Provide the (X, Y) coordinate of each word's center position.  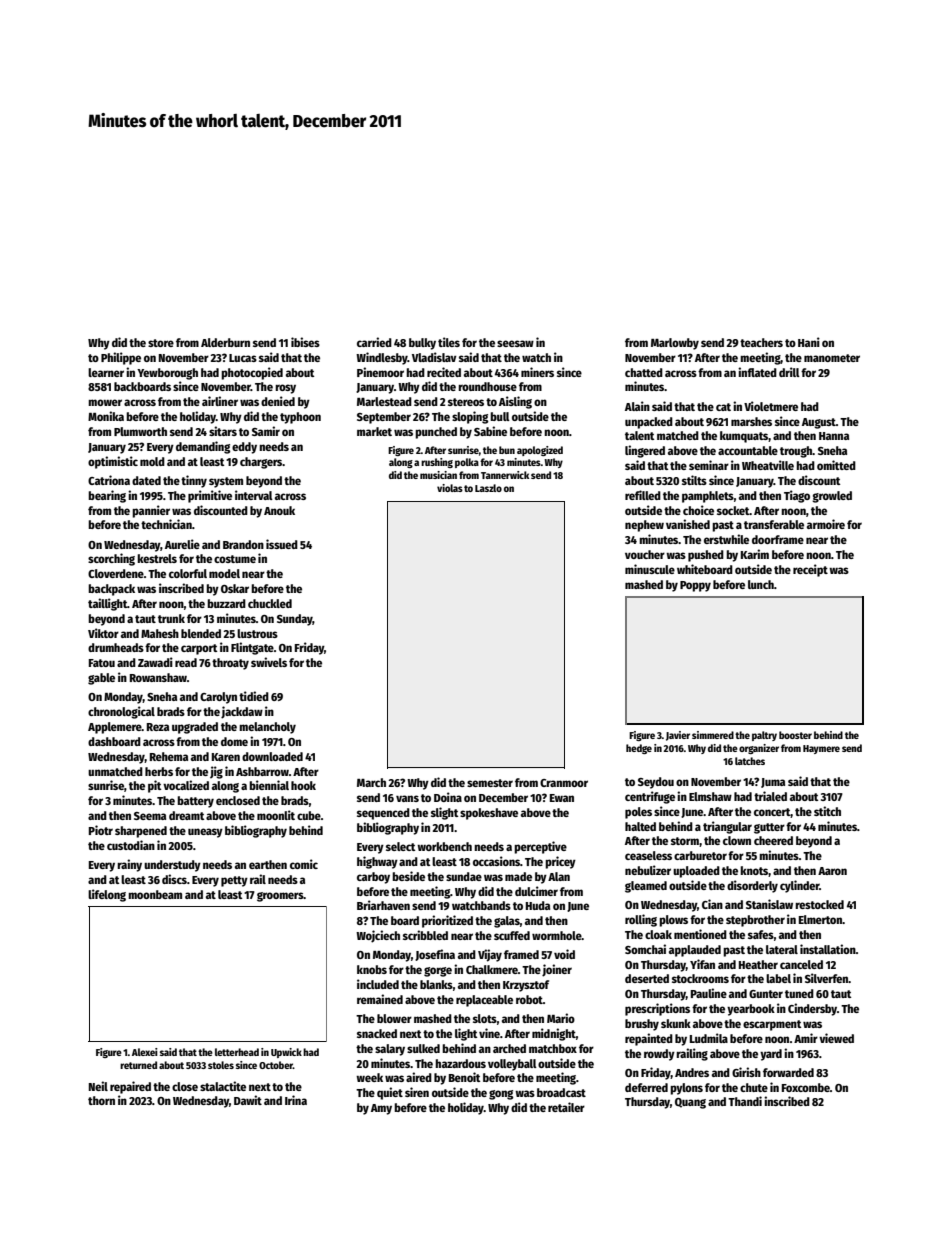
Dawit (248, 1100)
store (161, 343)
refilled (643, 495)
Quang (690, 1103)
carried (374, 342)
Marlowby (675, 344)
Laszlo (488, 488)
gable (101, 679)
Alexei (145, 1052)
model (224, 573)
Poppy (695, 586)
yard (771, 1055)
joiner (557, 970)
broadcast (561, 1092)
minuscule (650, 569)
